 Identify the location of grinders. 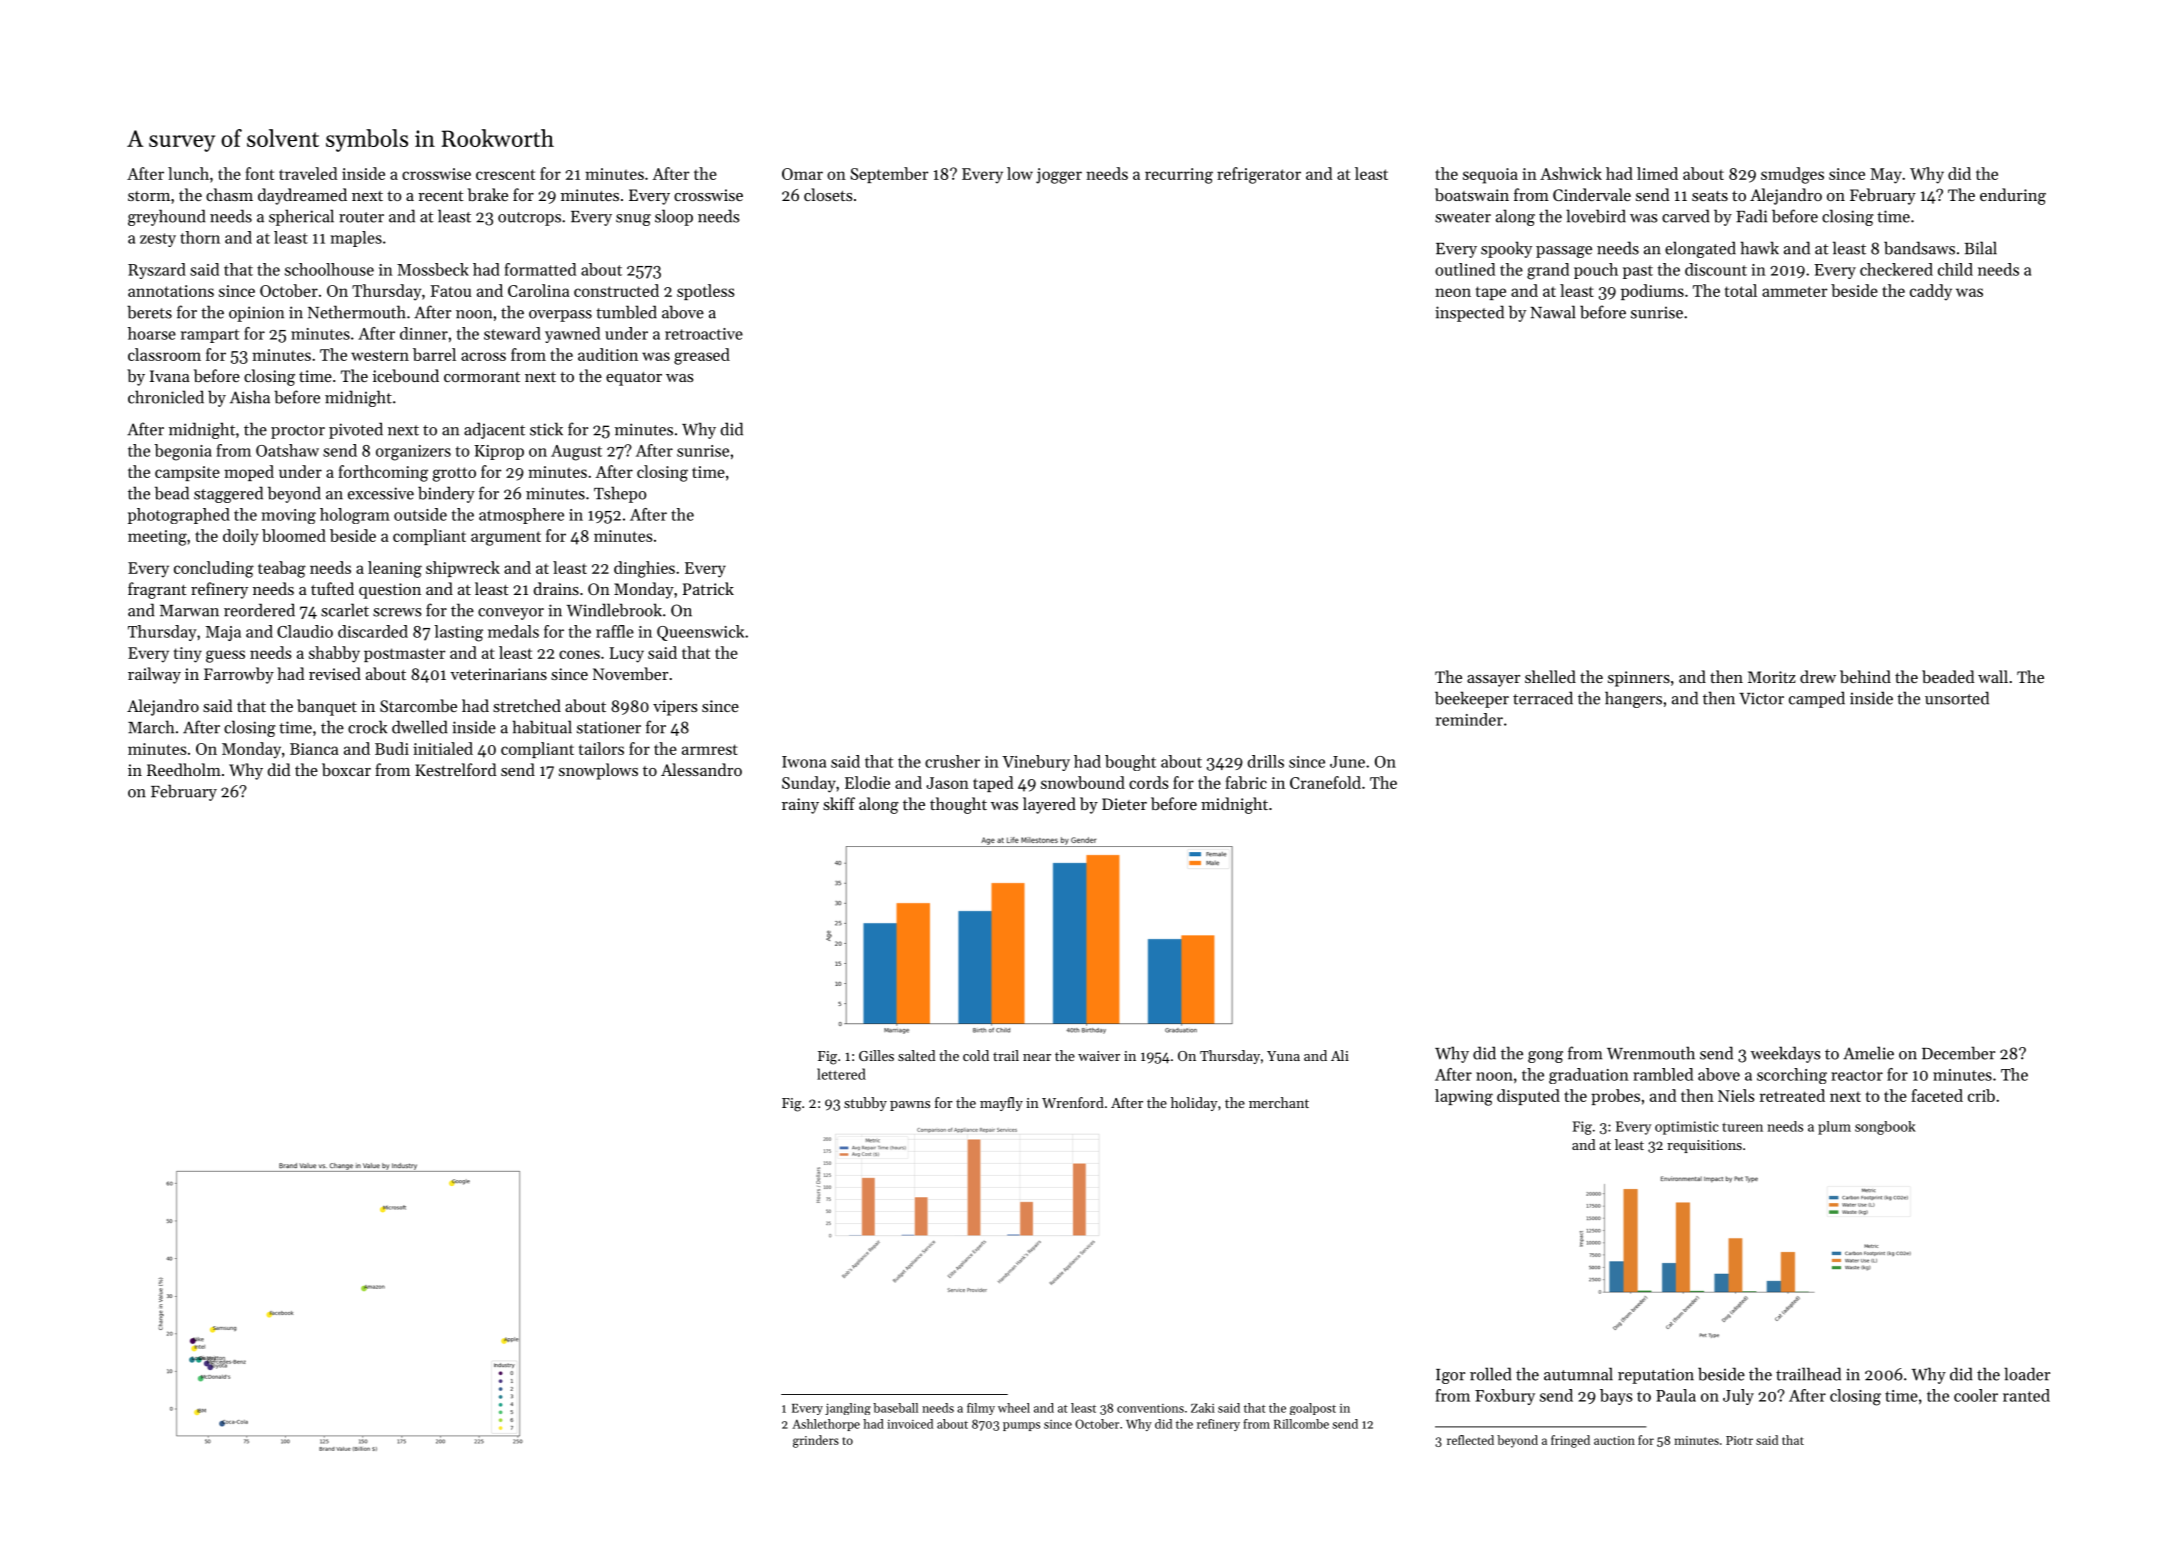
(816, 1441).
